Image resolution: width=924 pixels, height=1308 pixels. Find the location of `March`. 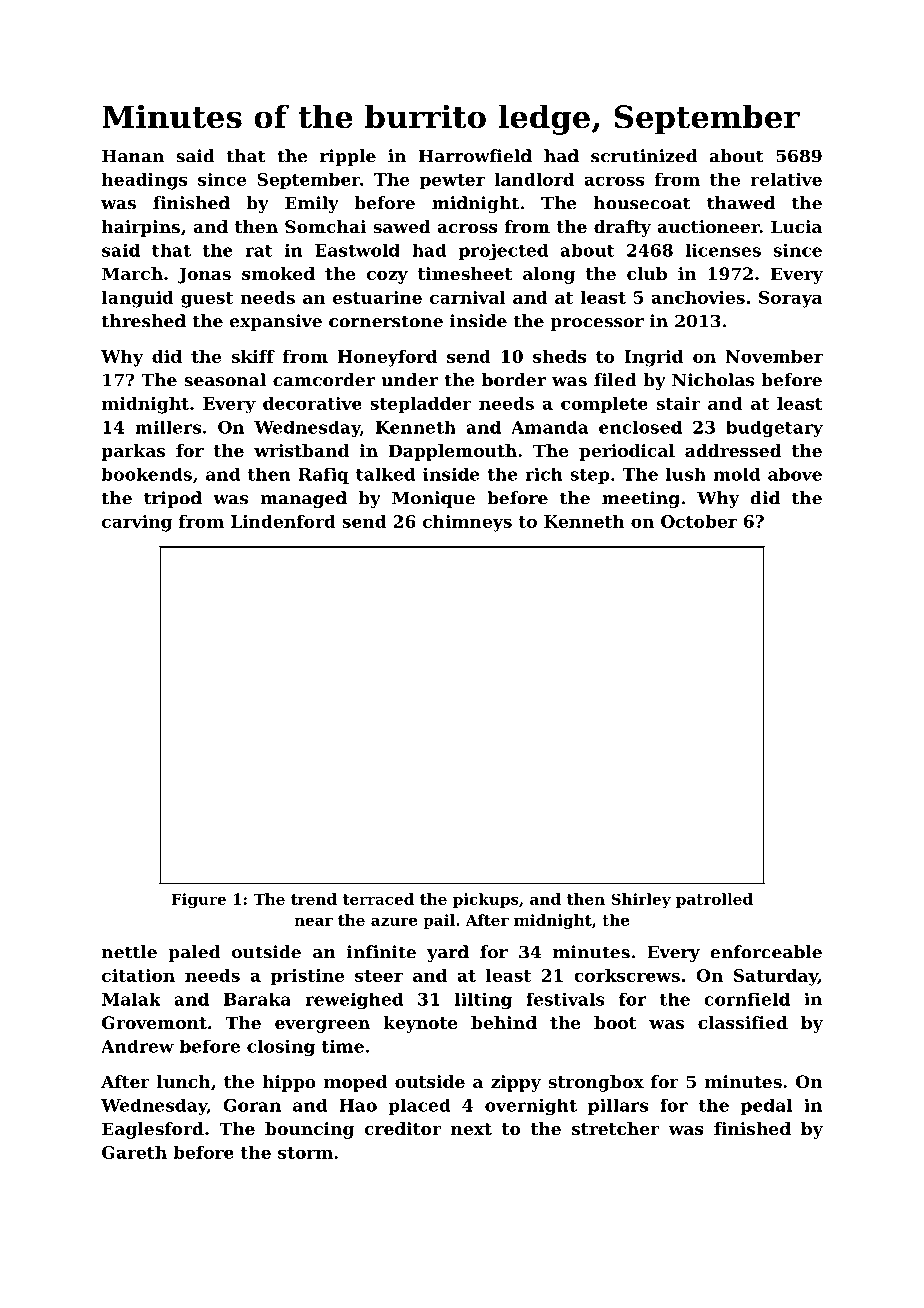

March is located at coordinates (132, 273).
